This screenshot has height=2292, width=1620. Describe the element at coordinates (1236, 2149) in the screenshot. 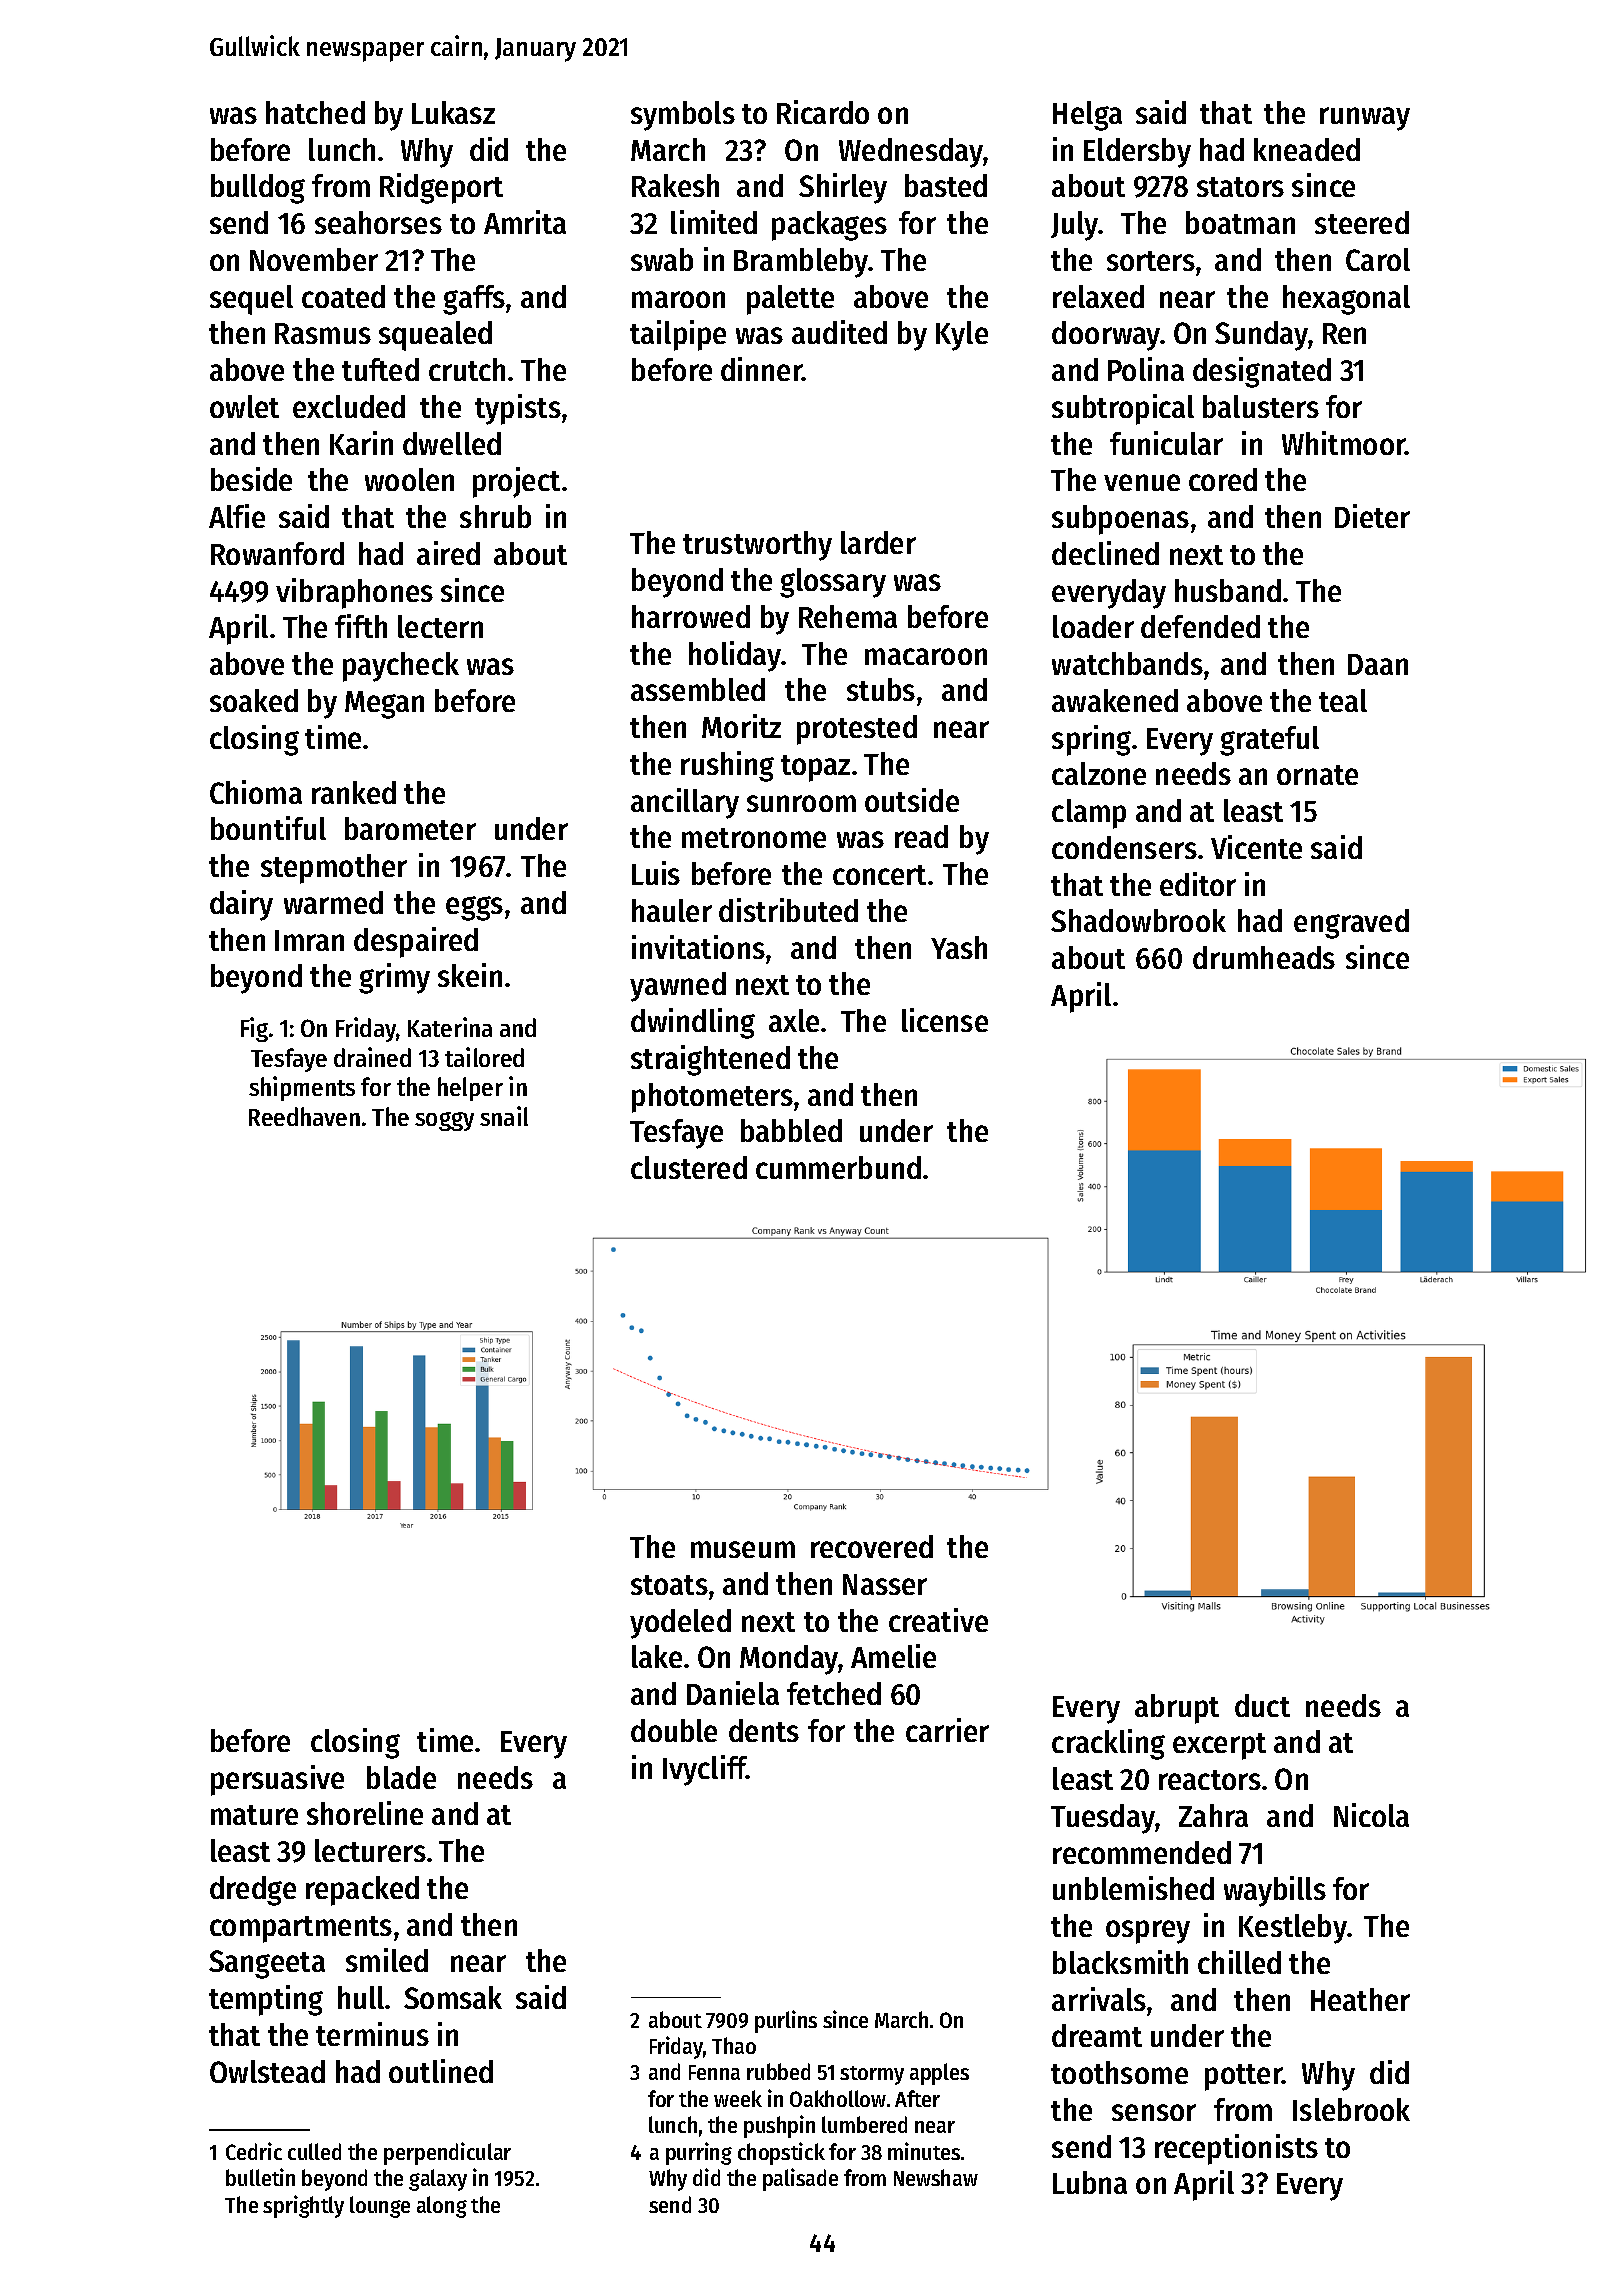

I see `receptionists` at that location.
